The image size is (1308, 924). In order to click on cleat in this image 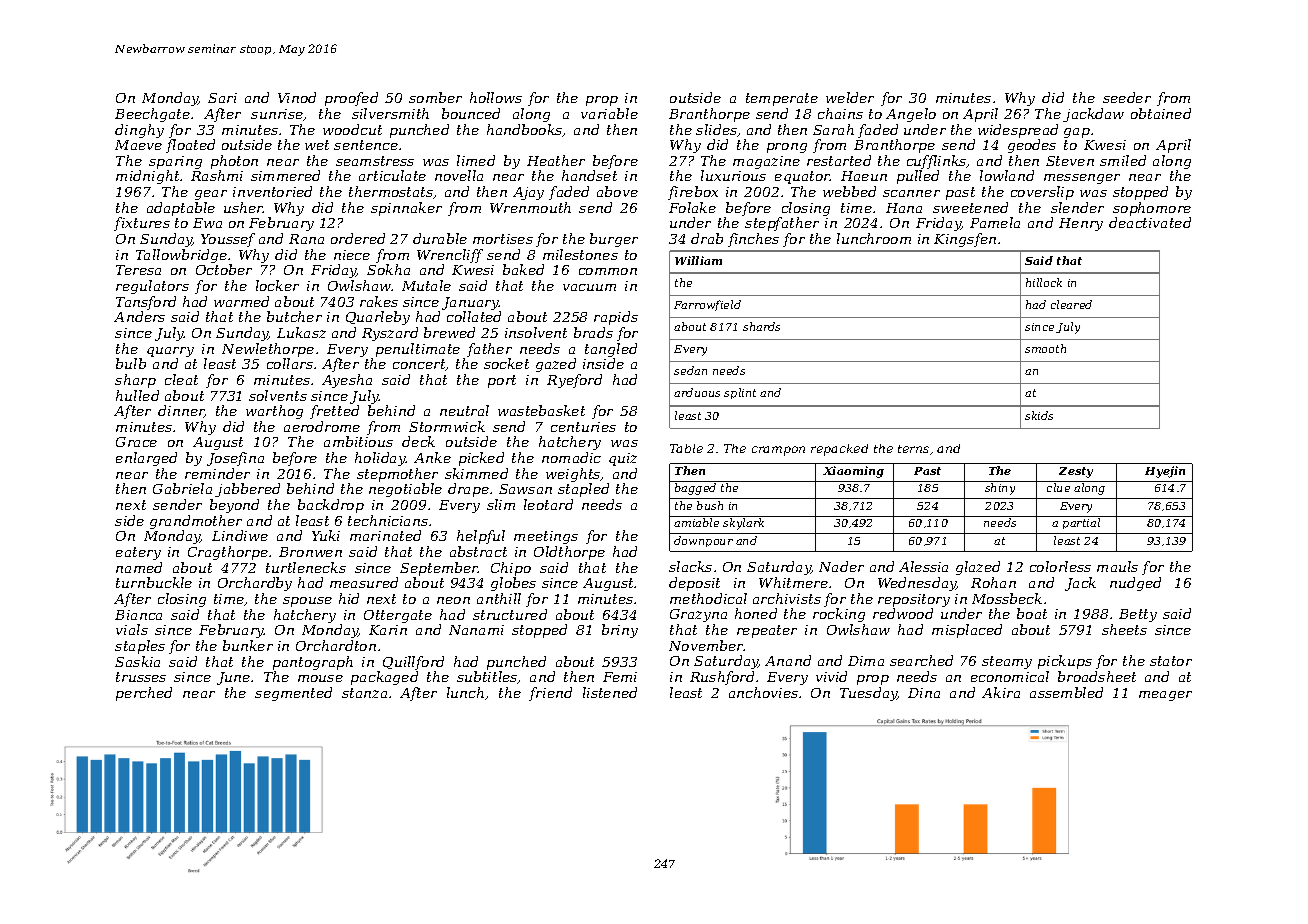, I will do `click(181, 379)`.
